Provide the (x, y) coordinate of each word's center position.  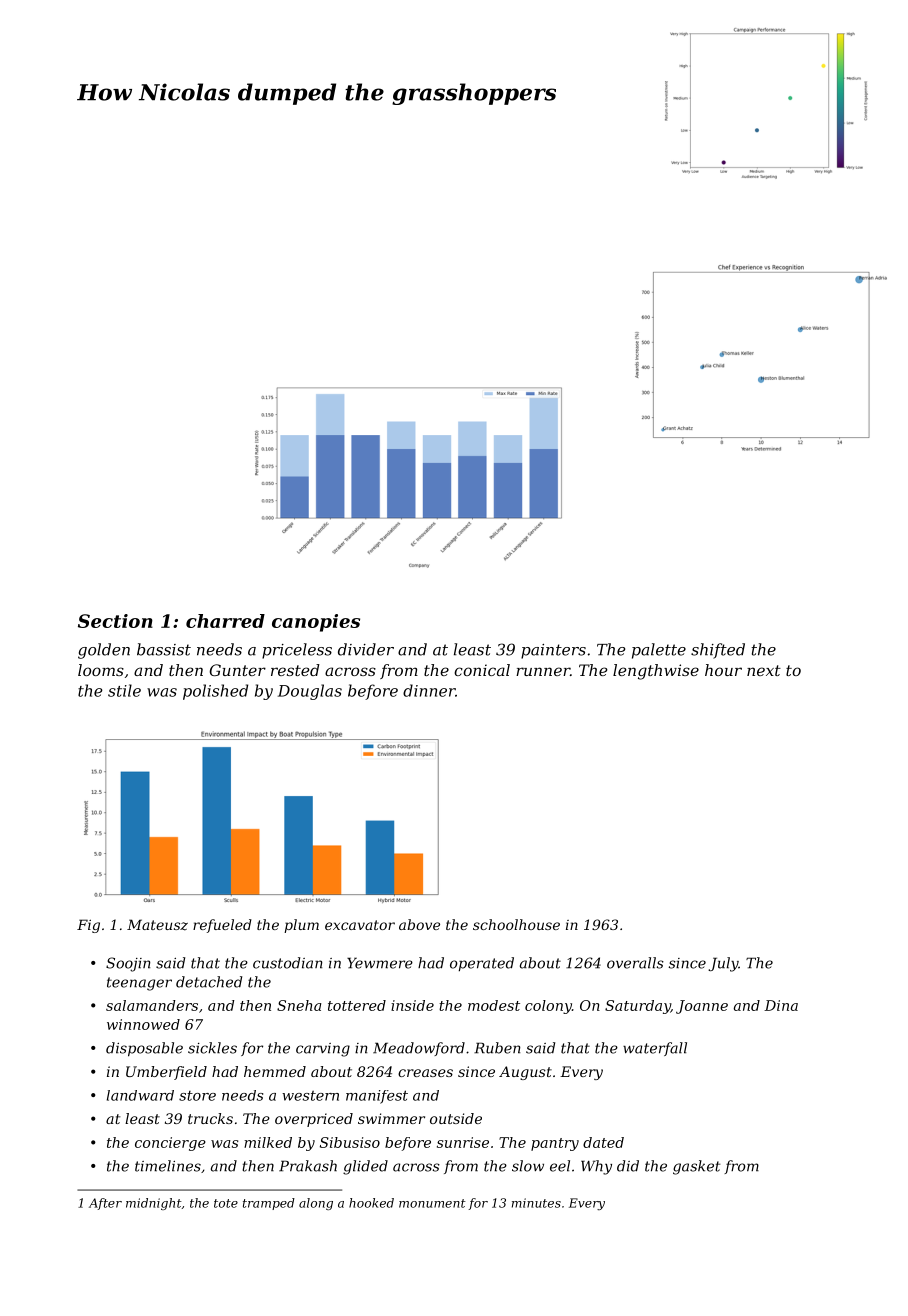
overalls (635, 963)
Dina (781, 1005)
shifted (718, 651)
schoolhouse (516, 924)
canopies (316, 623)
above (419, 924)
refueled (222, 926)
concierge (170, 1144)
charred (225, 621)
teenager (139, 984)
